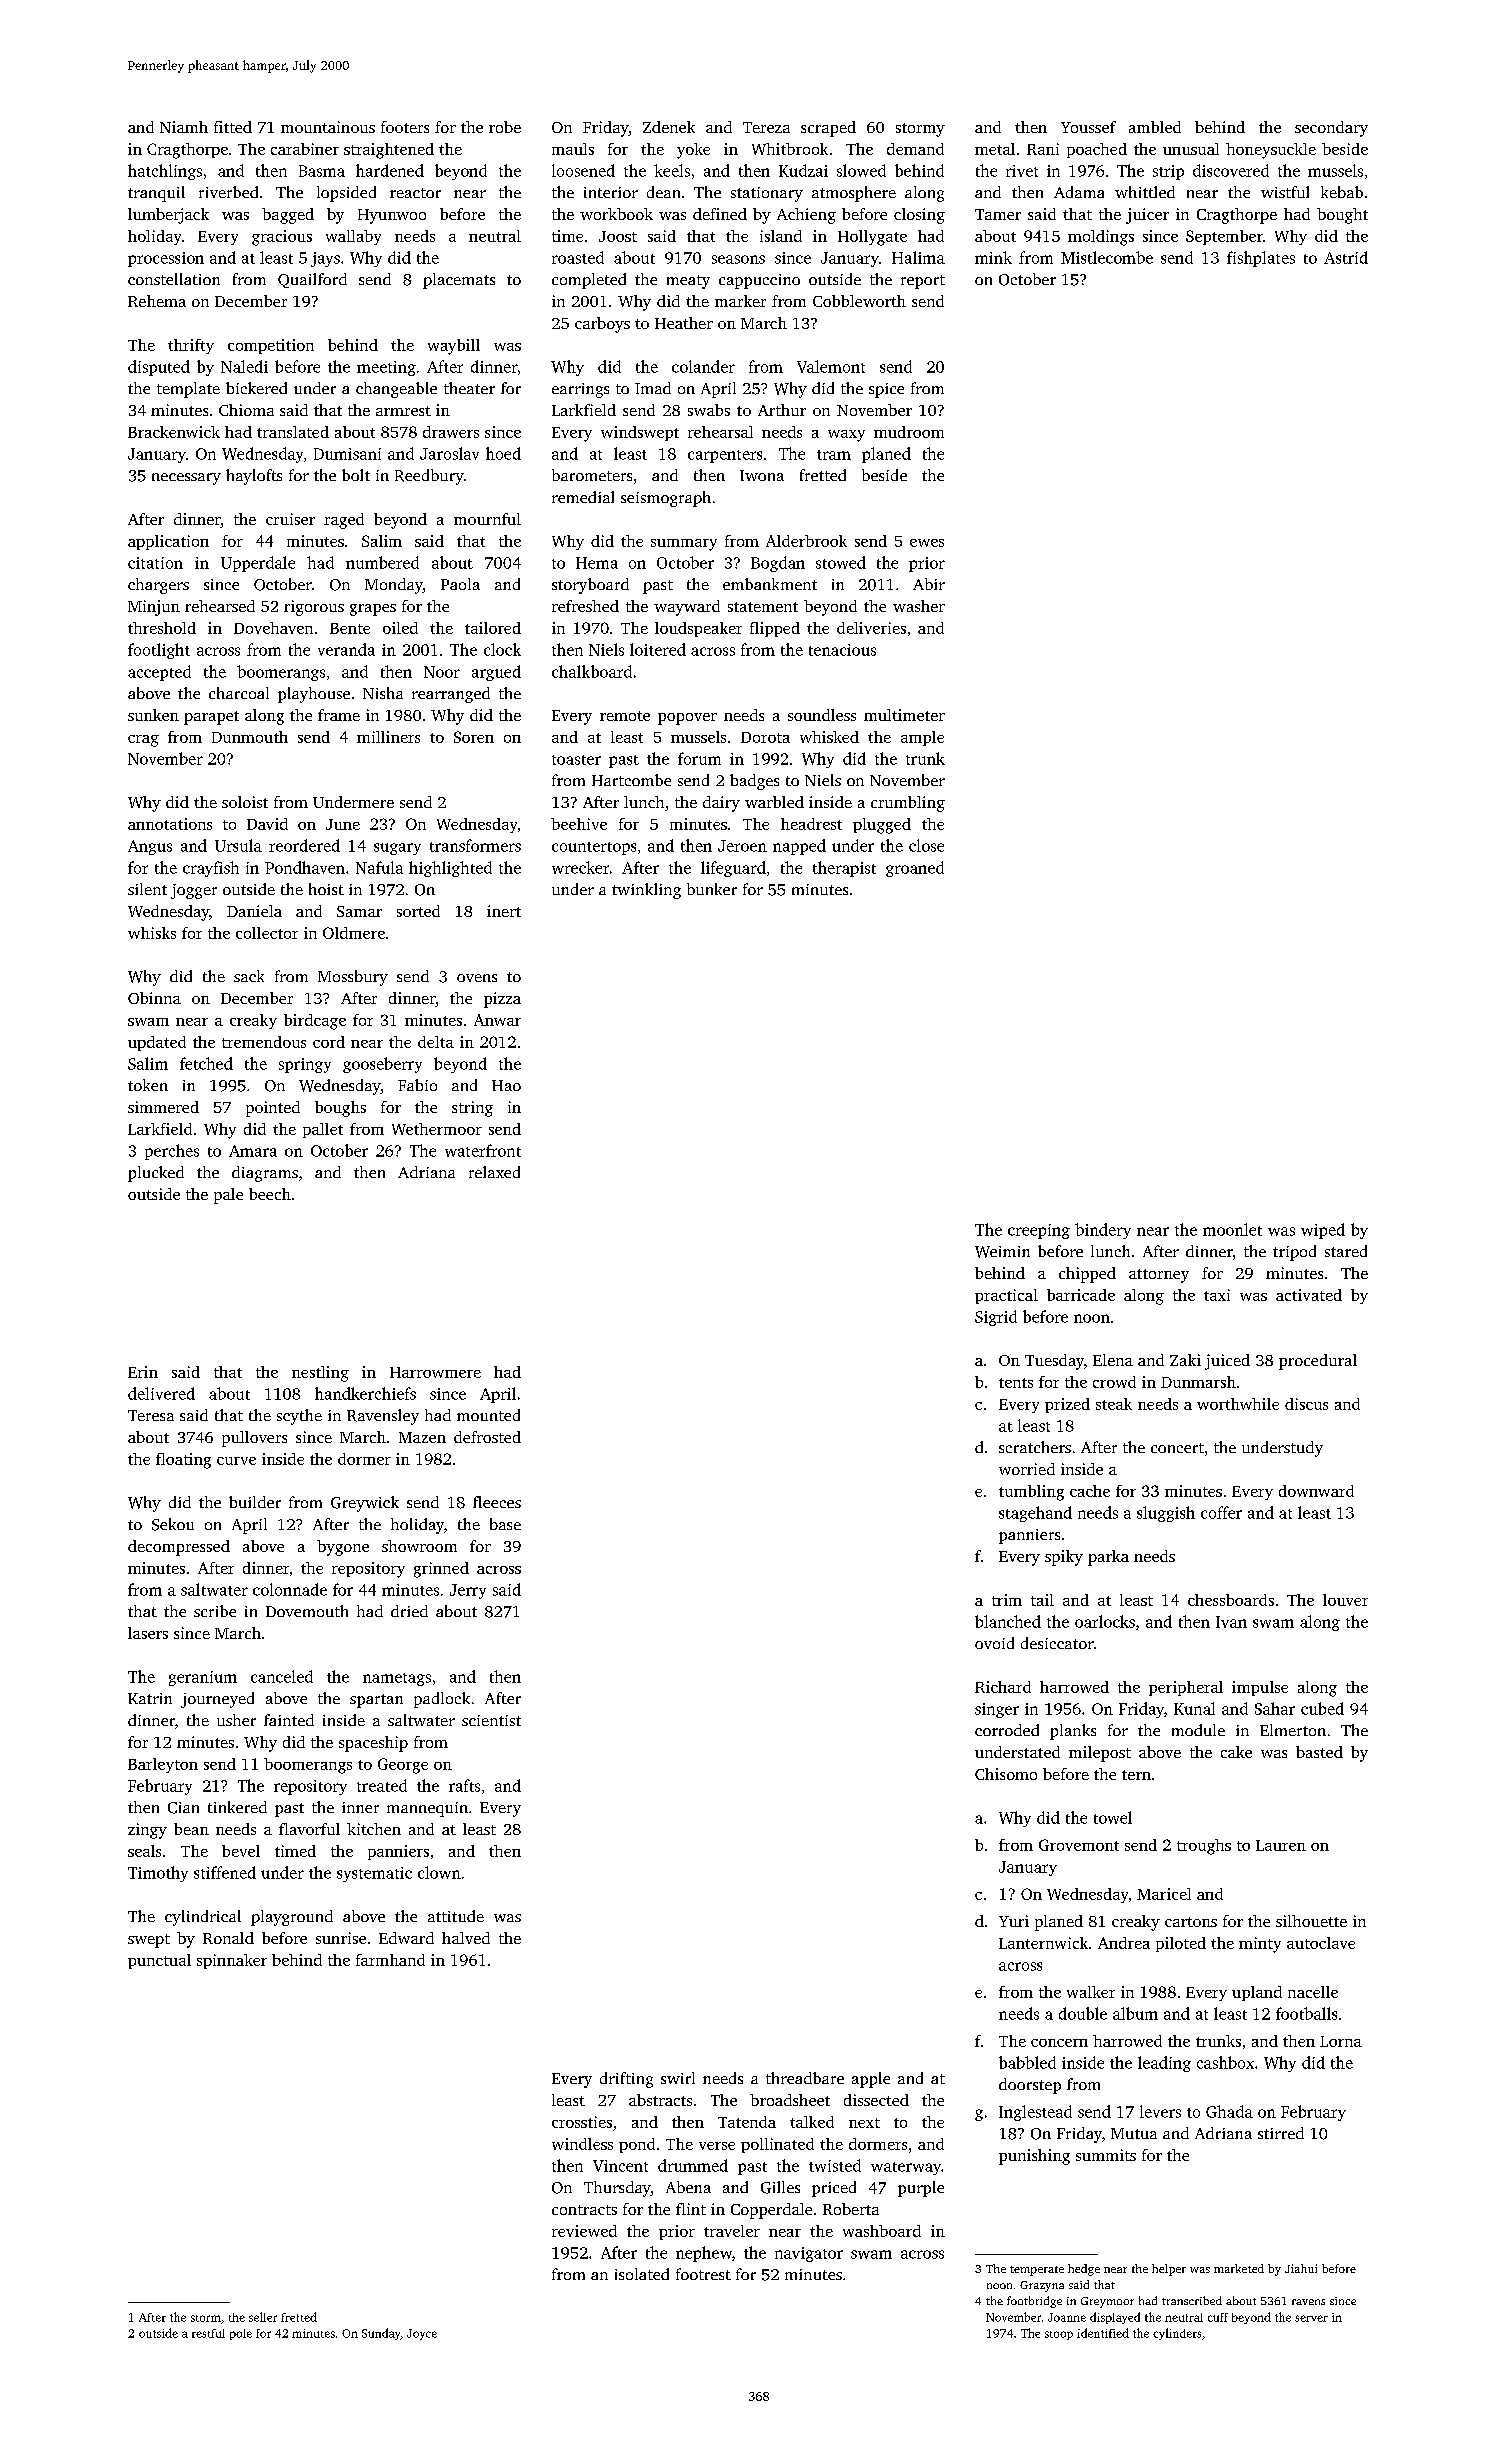 The image size is (1496, 2464). What do you see at coordinates (263, 2317) in the screenshot?
I see `seller` at bounding box center [263, 2317].
